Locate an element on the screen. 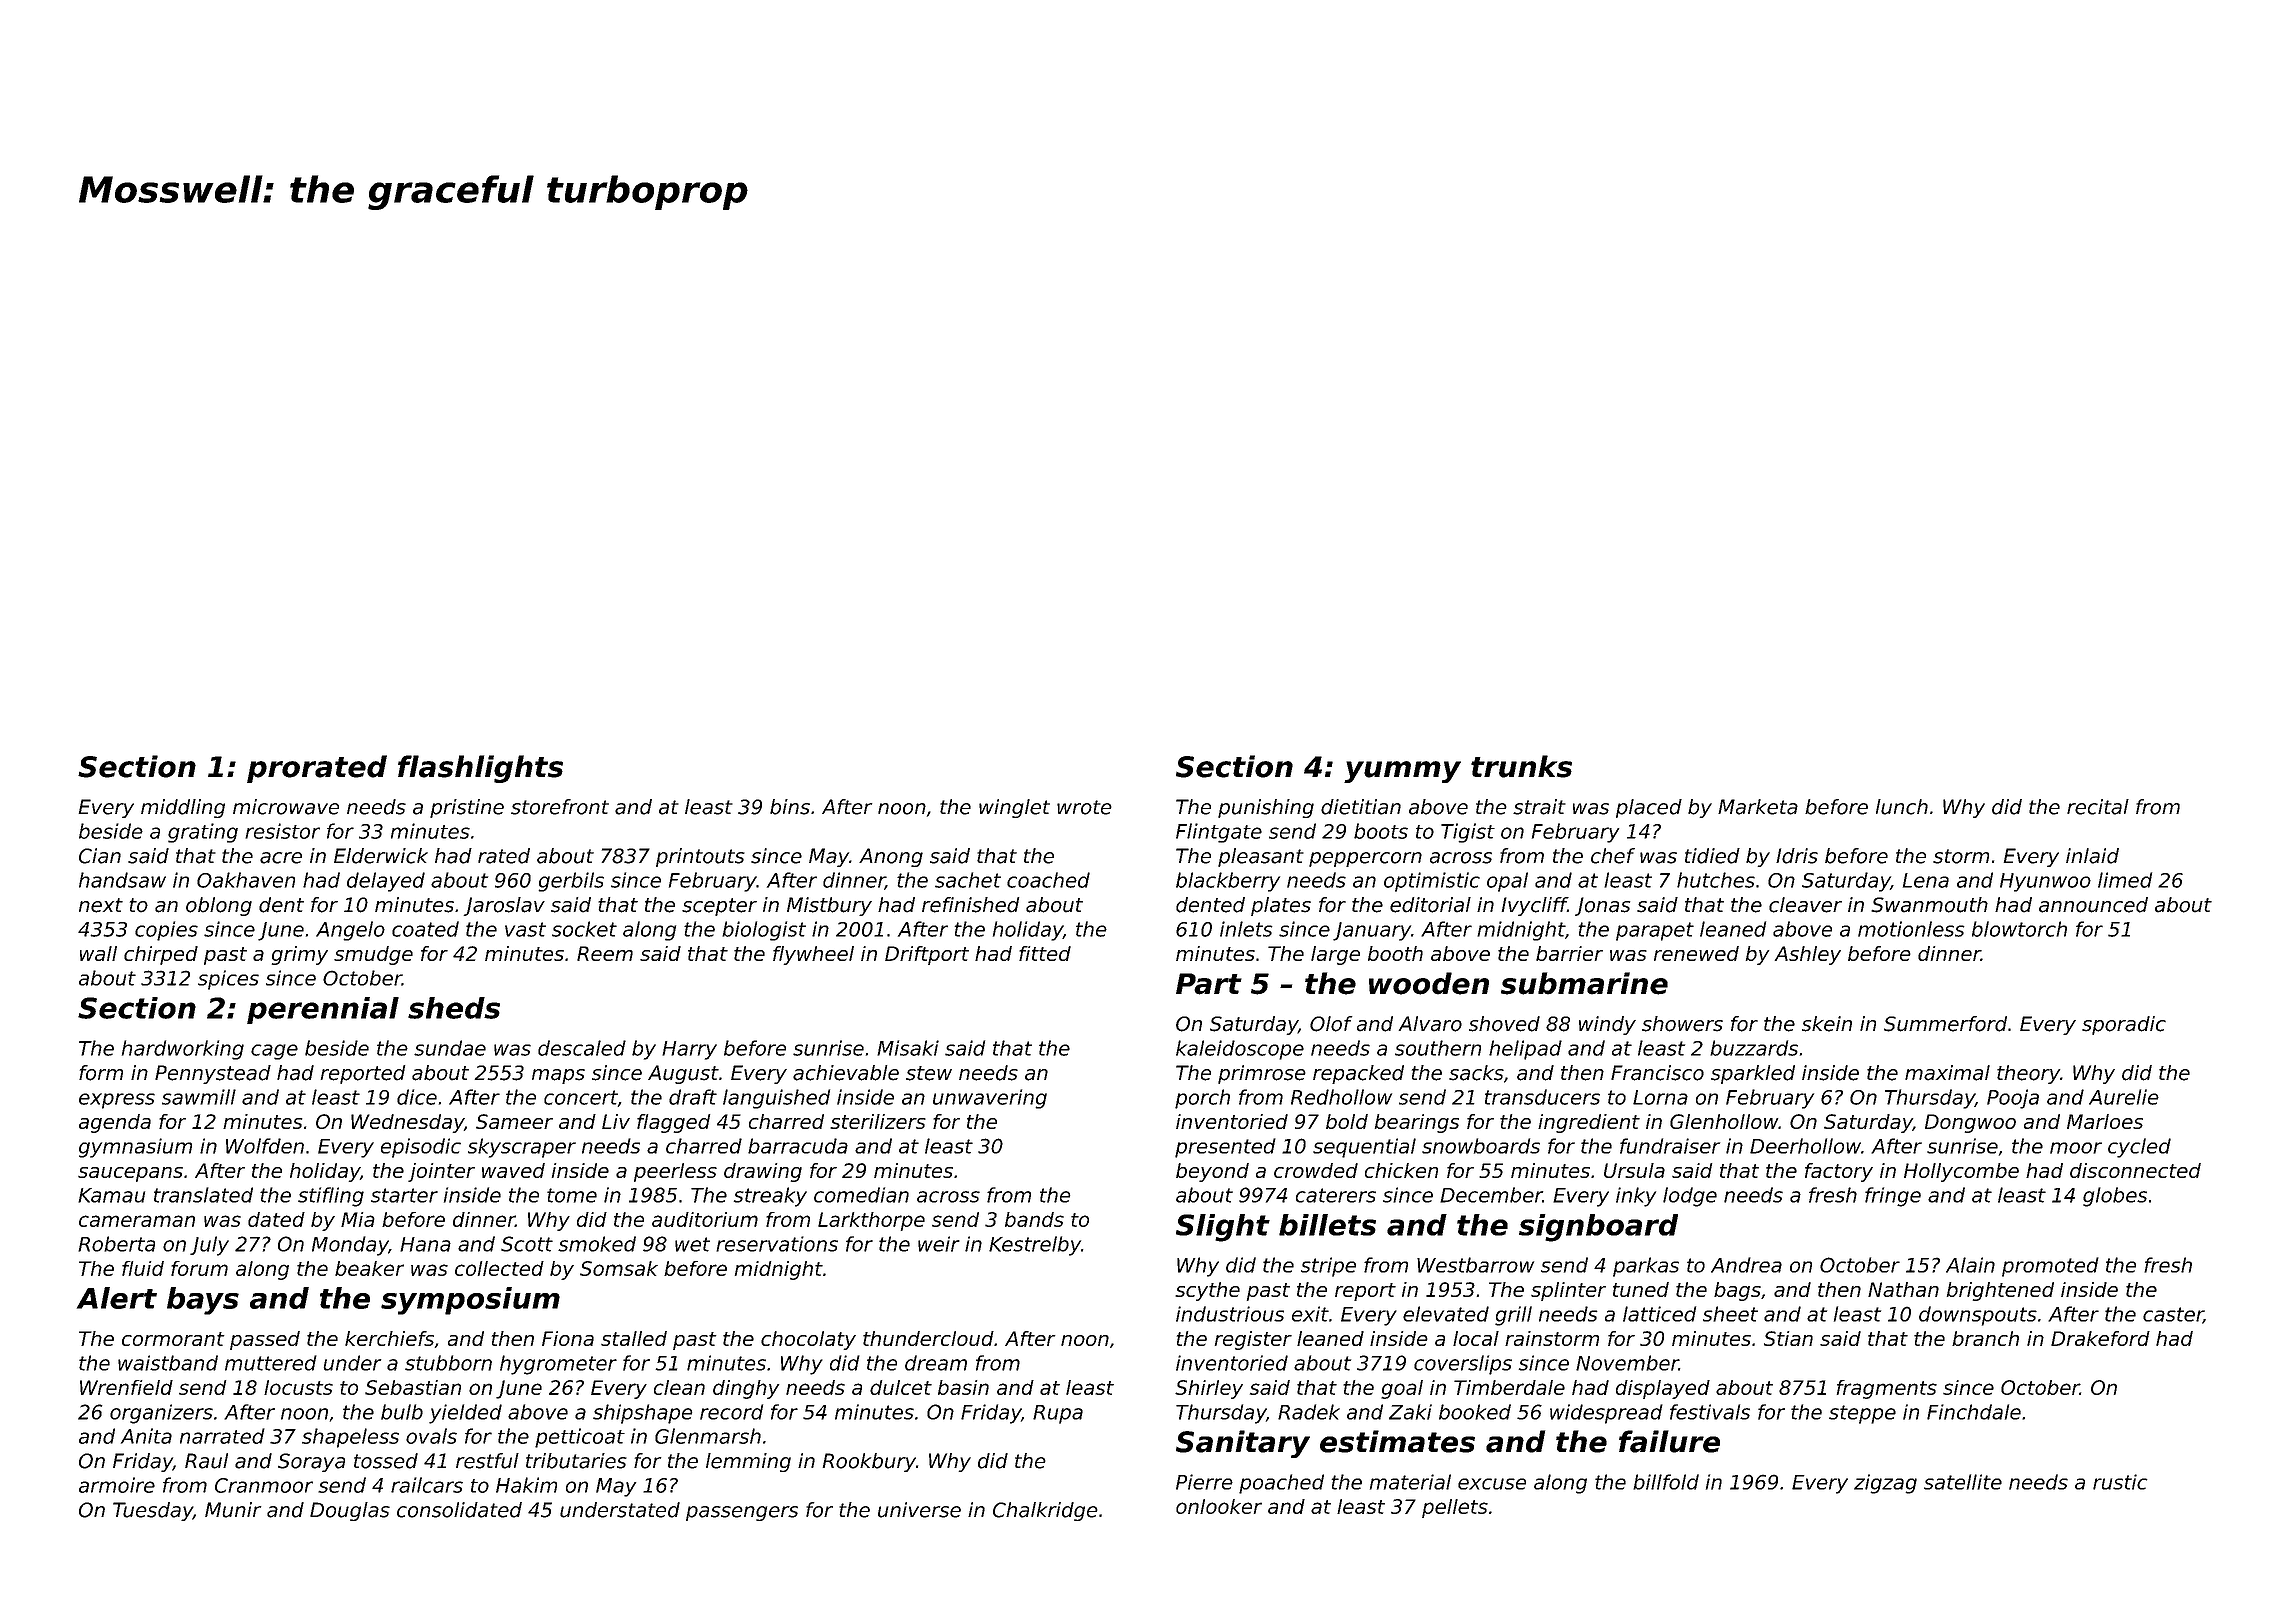 The image size is (2292, 1620). Glenhollow is located at coordinates (1724, 1121).
